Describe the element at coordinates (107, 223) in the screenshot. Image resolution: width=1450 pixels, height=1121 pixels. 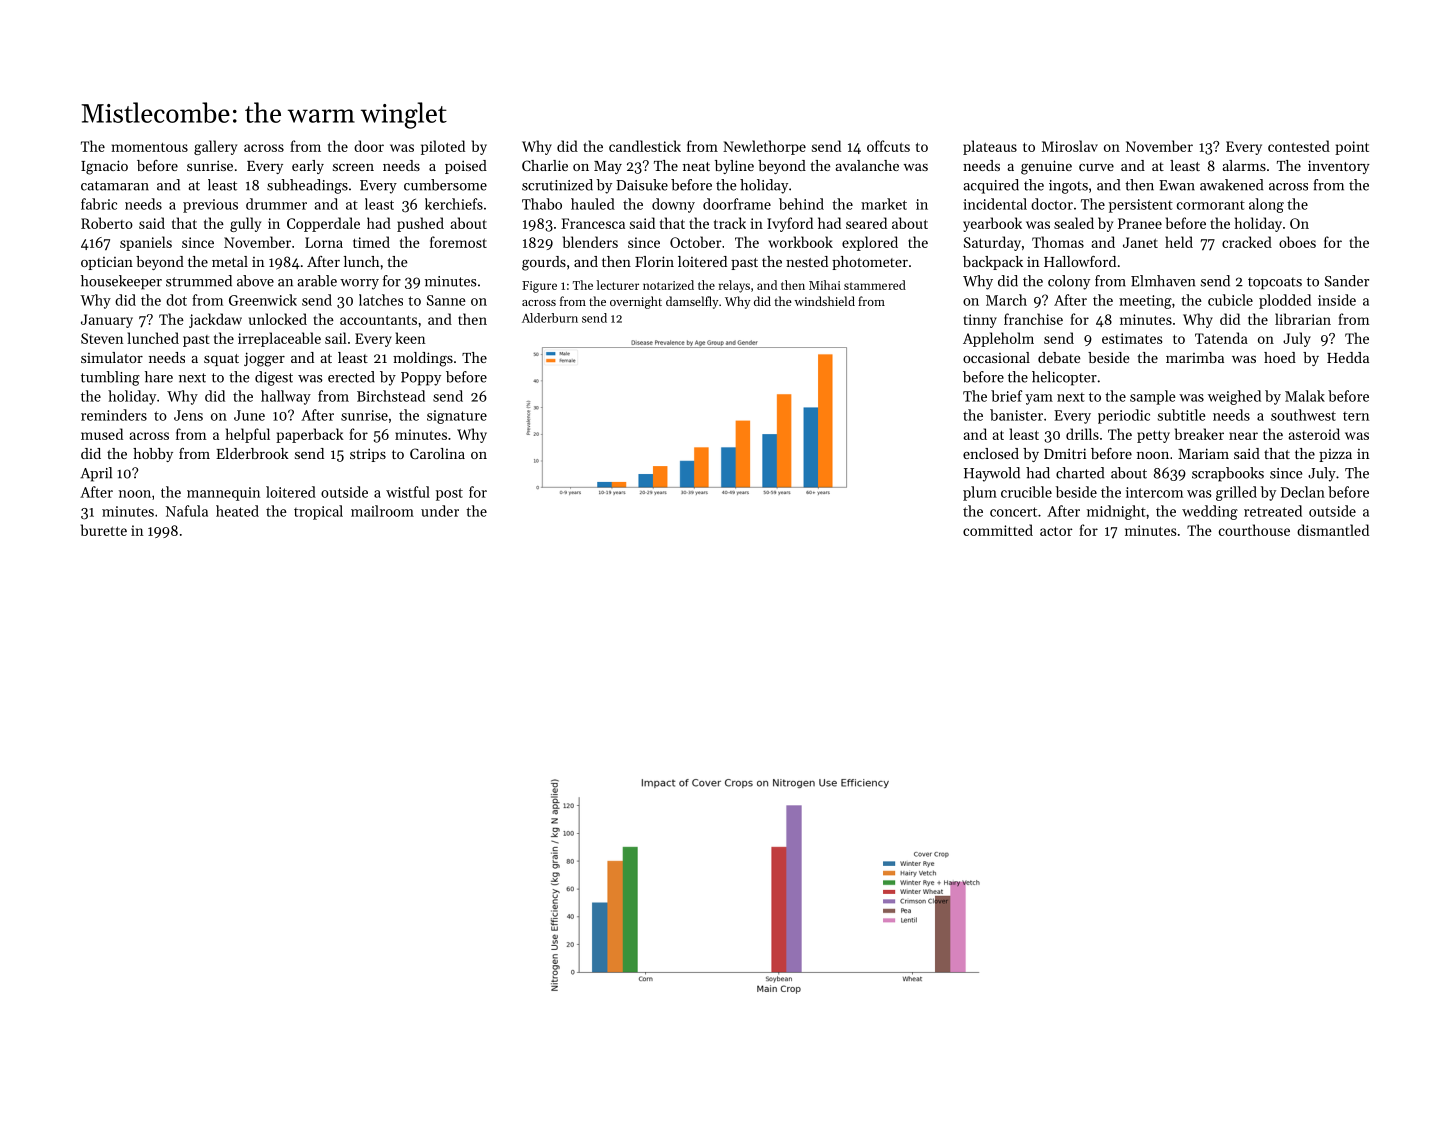
I see `Roberto` at that location.
